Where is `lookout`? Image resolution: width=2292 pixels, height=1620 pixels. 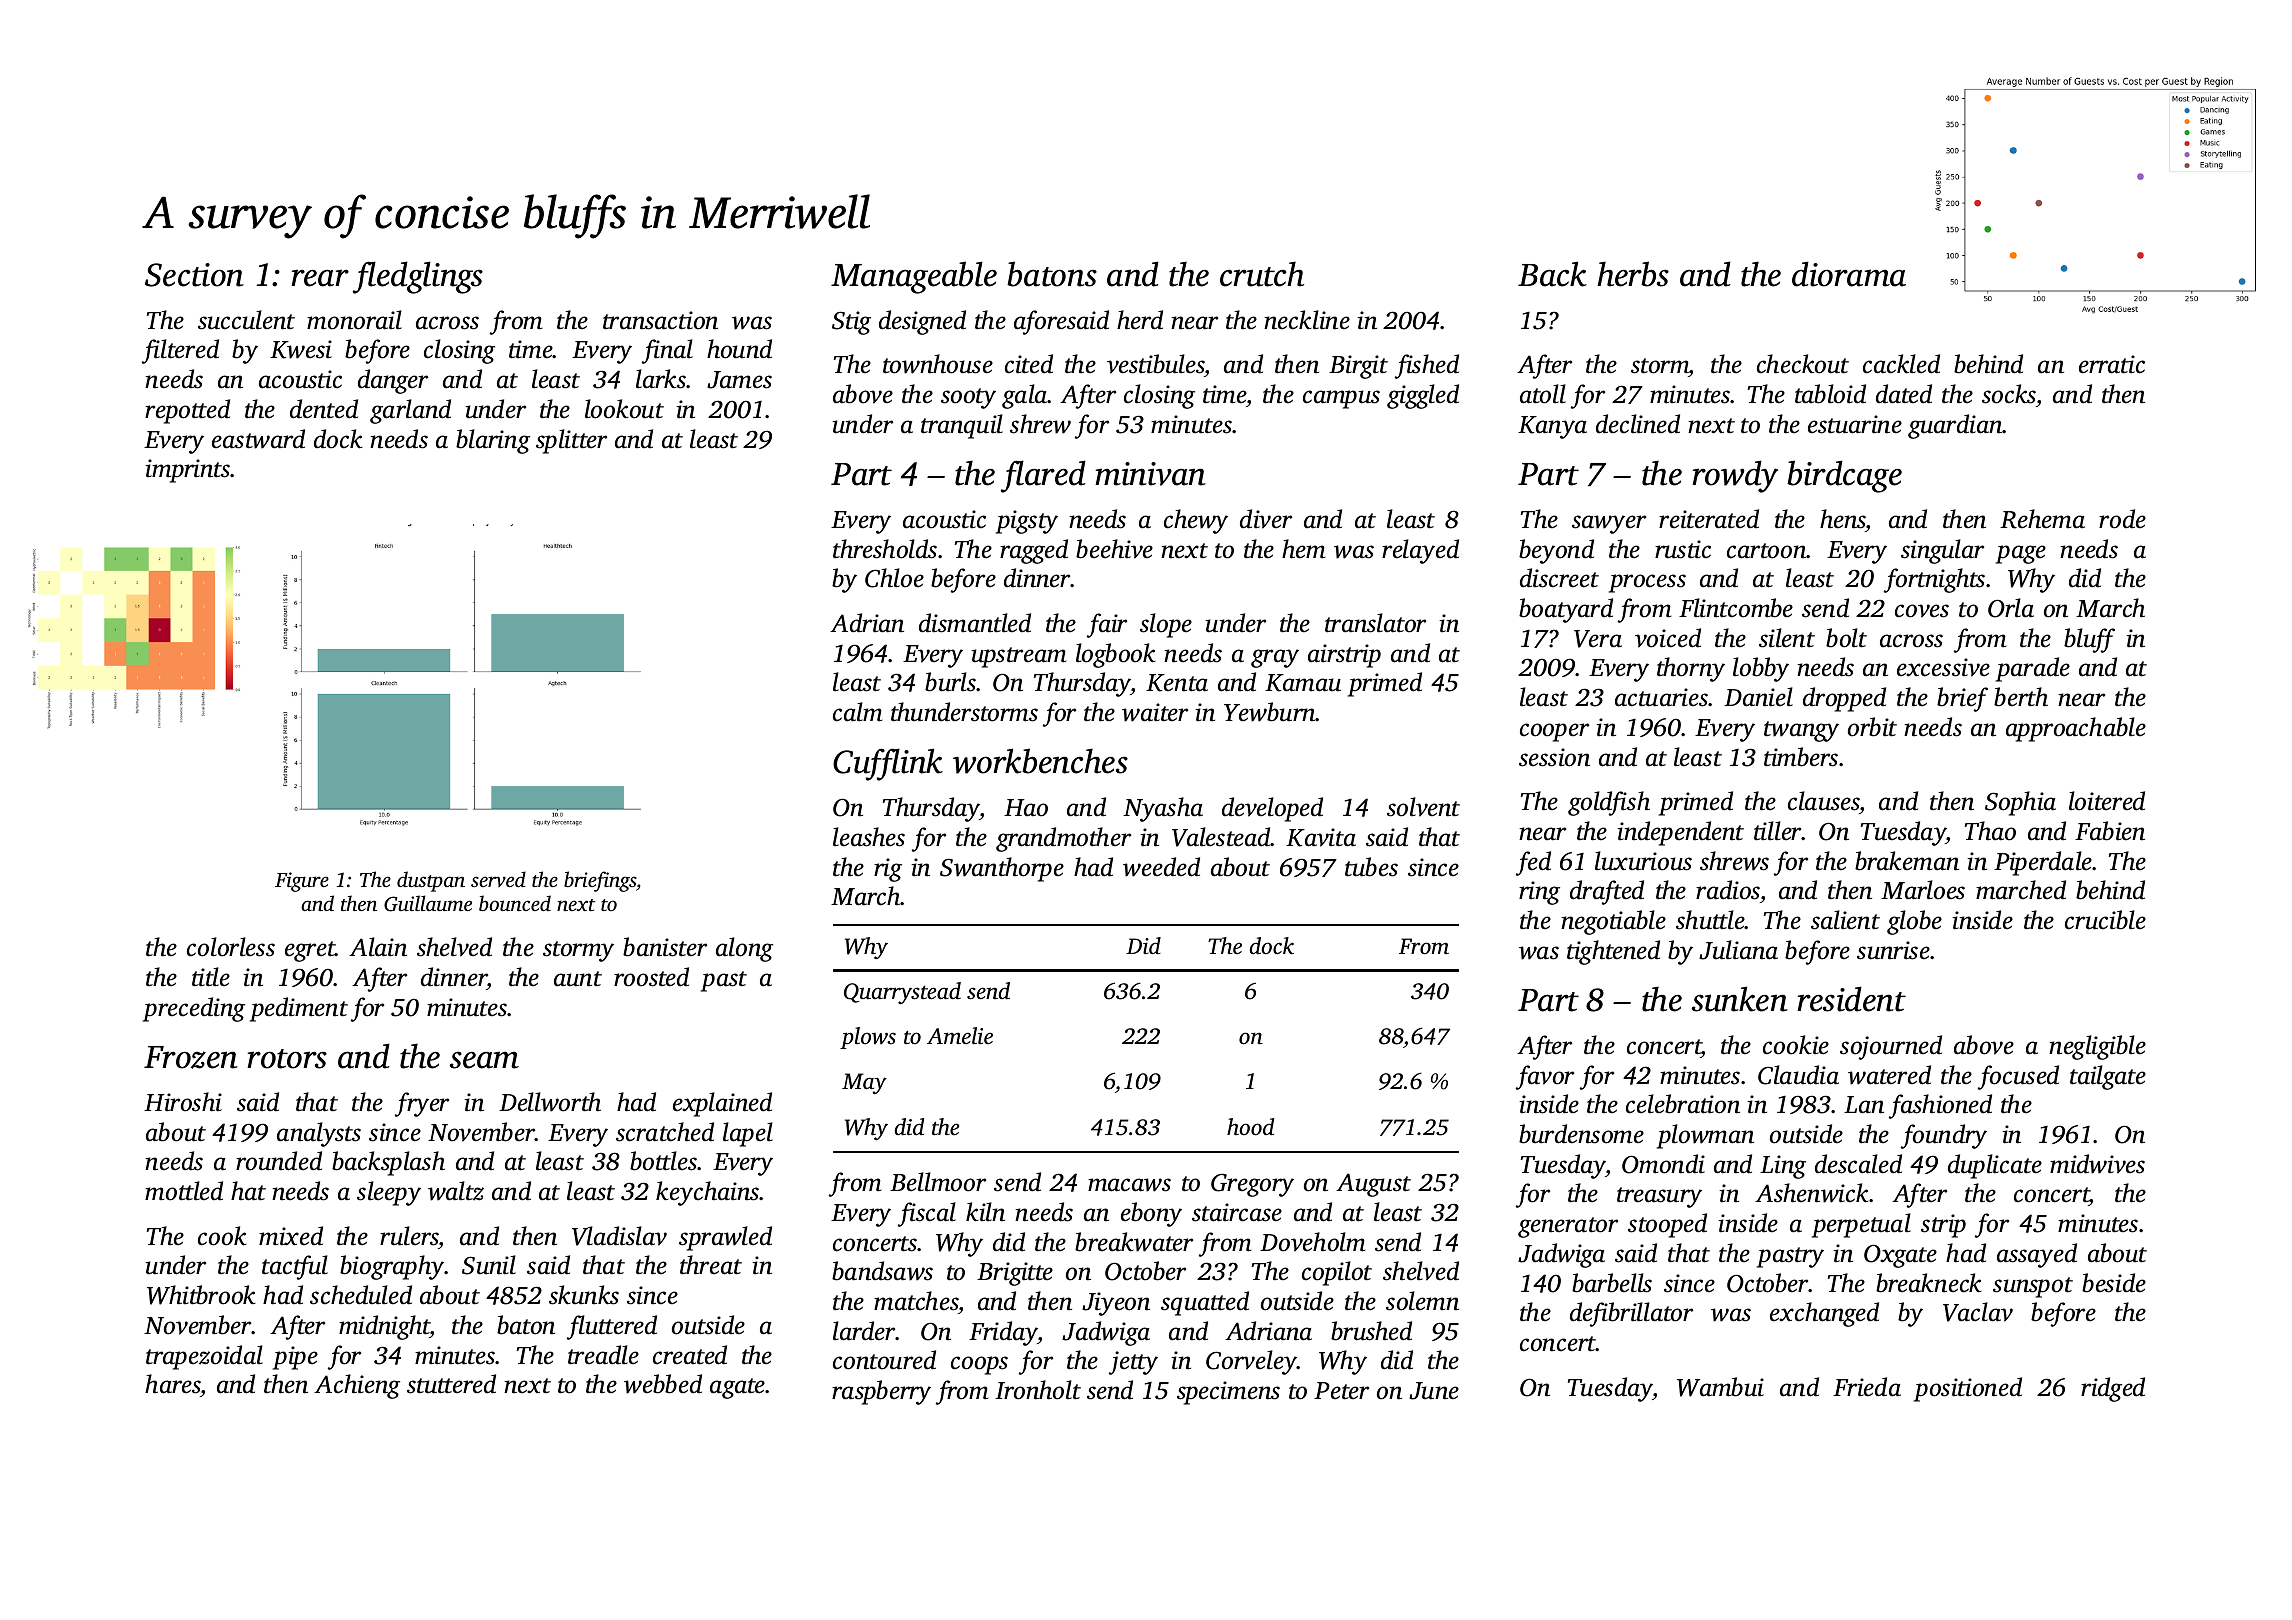 lookout is located at coordinates (624, 409).
